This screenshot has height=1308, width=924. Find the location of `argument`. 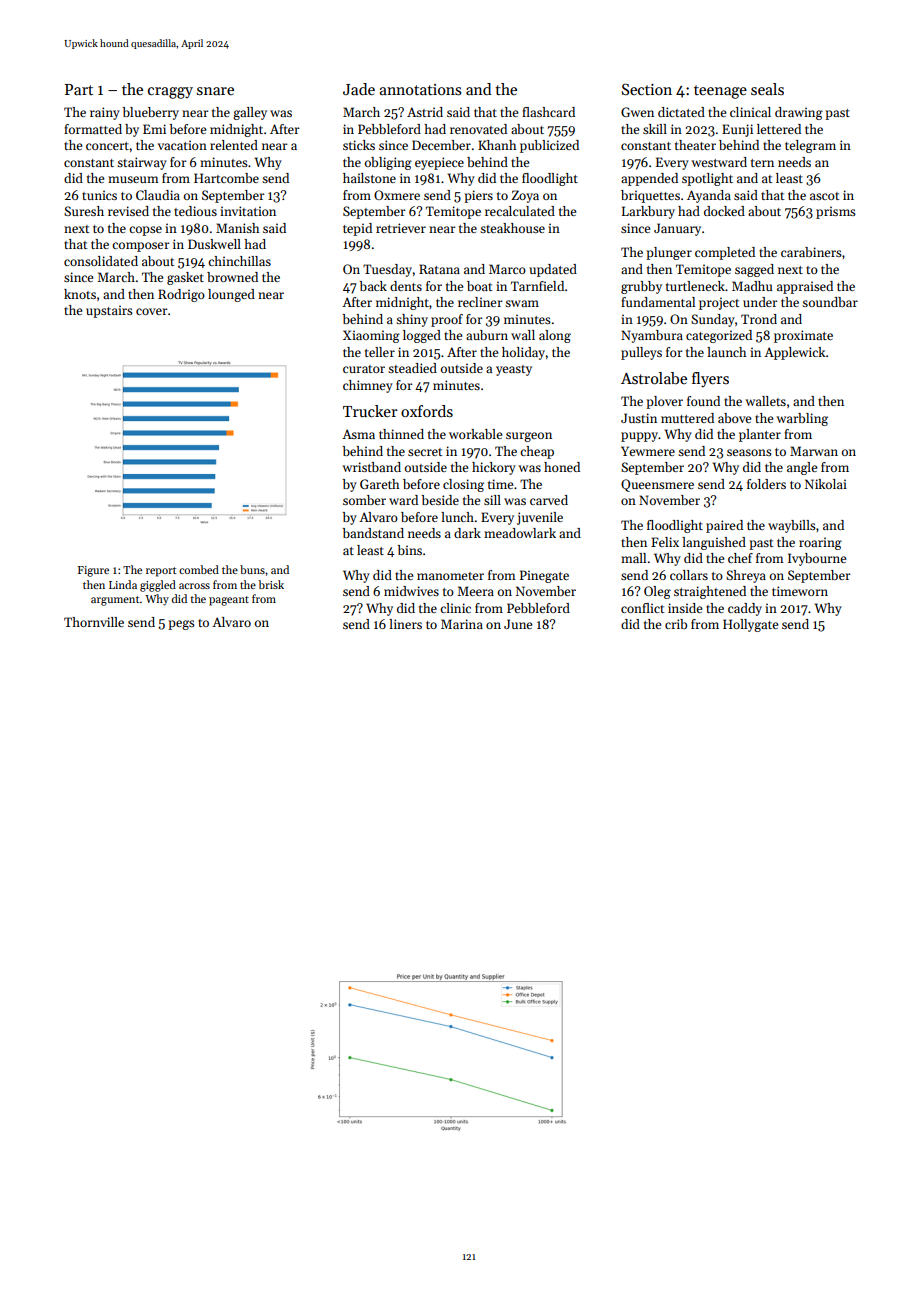

argument is located at coordinates (115, 601).
